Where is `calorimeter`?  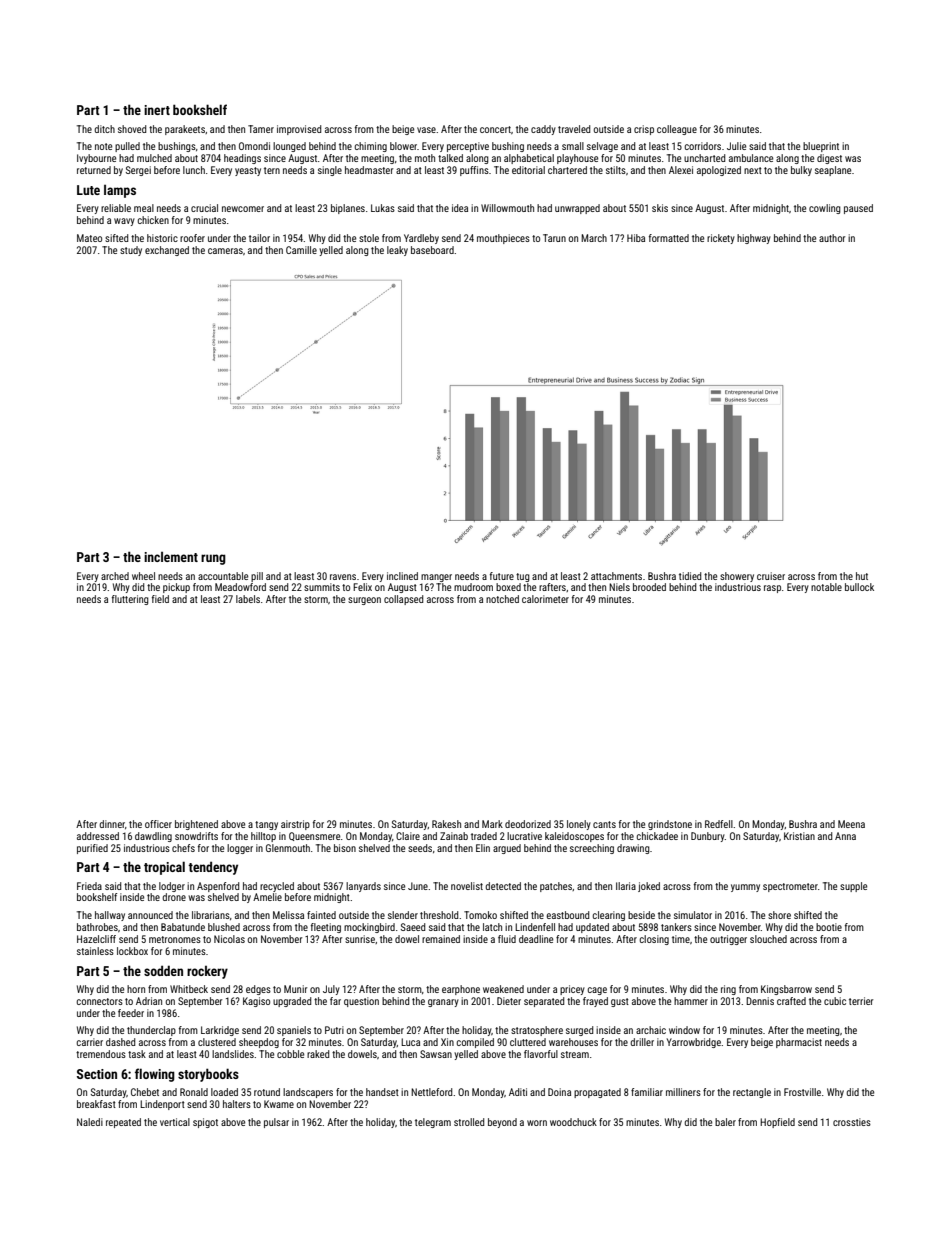
calorimeter is located at coordinates (545, 599).
